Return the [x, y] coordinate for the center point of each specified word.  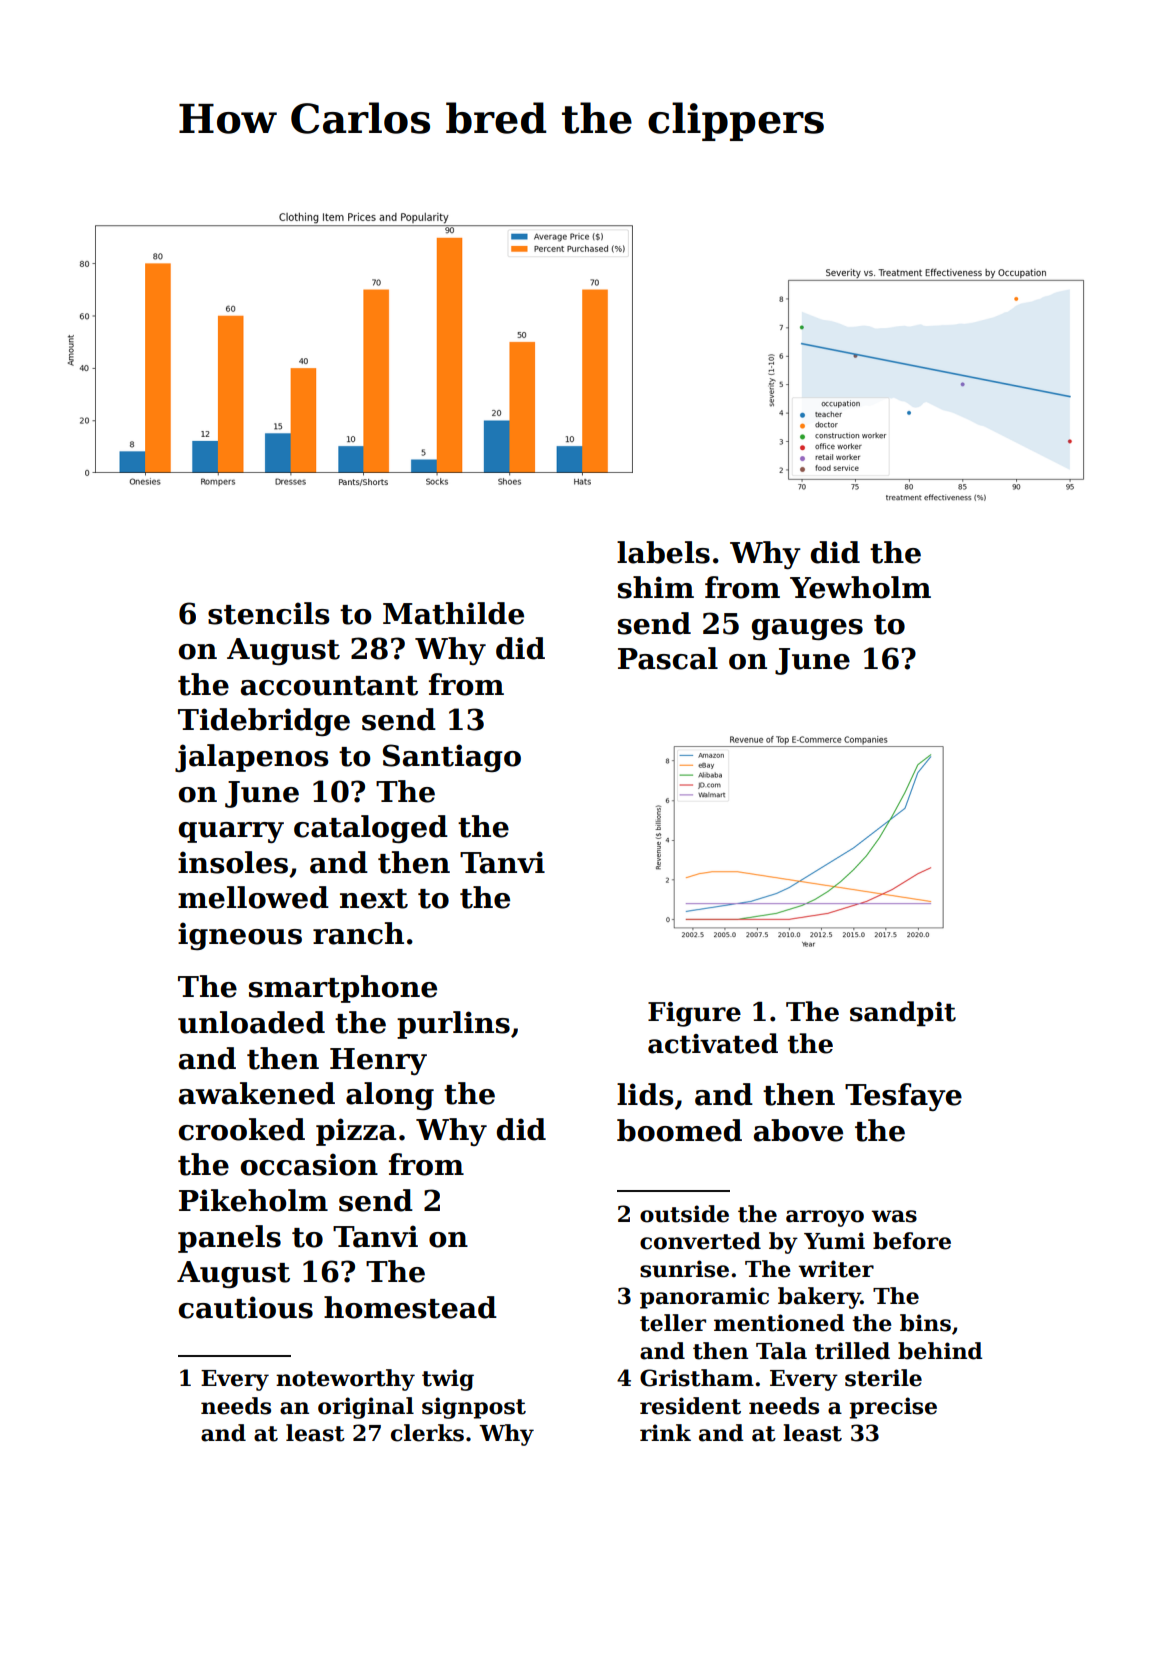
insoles [233, 862]
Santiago [452, 758]
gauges [807, 630]
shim [656, 587]
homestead [410, 1307]
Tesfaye [903, 1097]
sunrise [684, 1269]
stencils [269, 613]
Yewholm [860, 587]
